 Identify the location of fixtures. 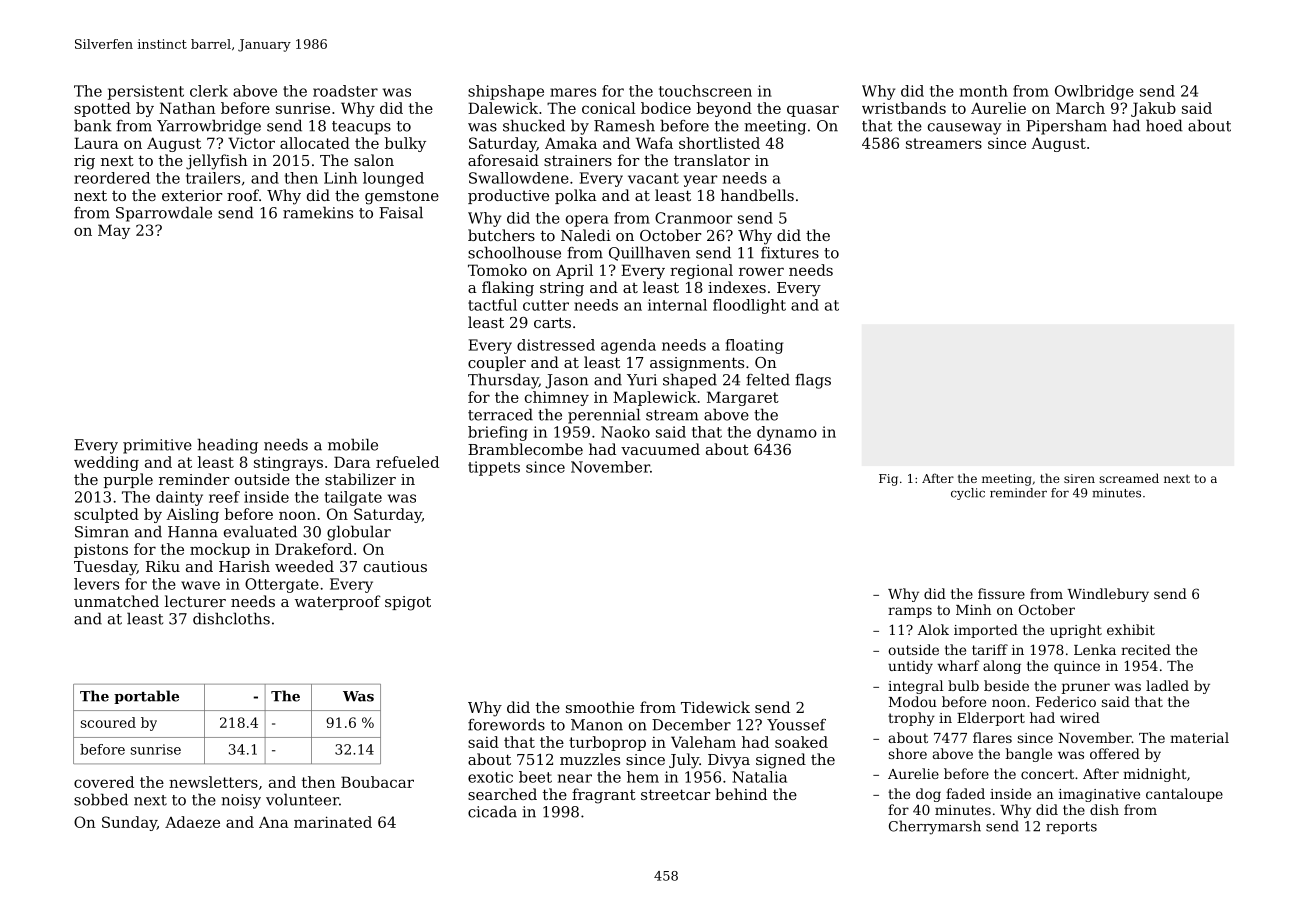
(790, 253).
